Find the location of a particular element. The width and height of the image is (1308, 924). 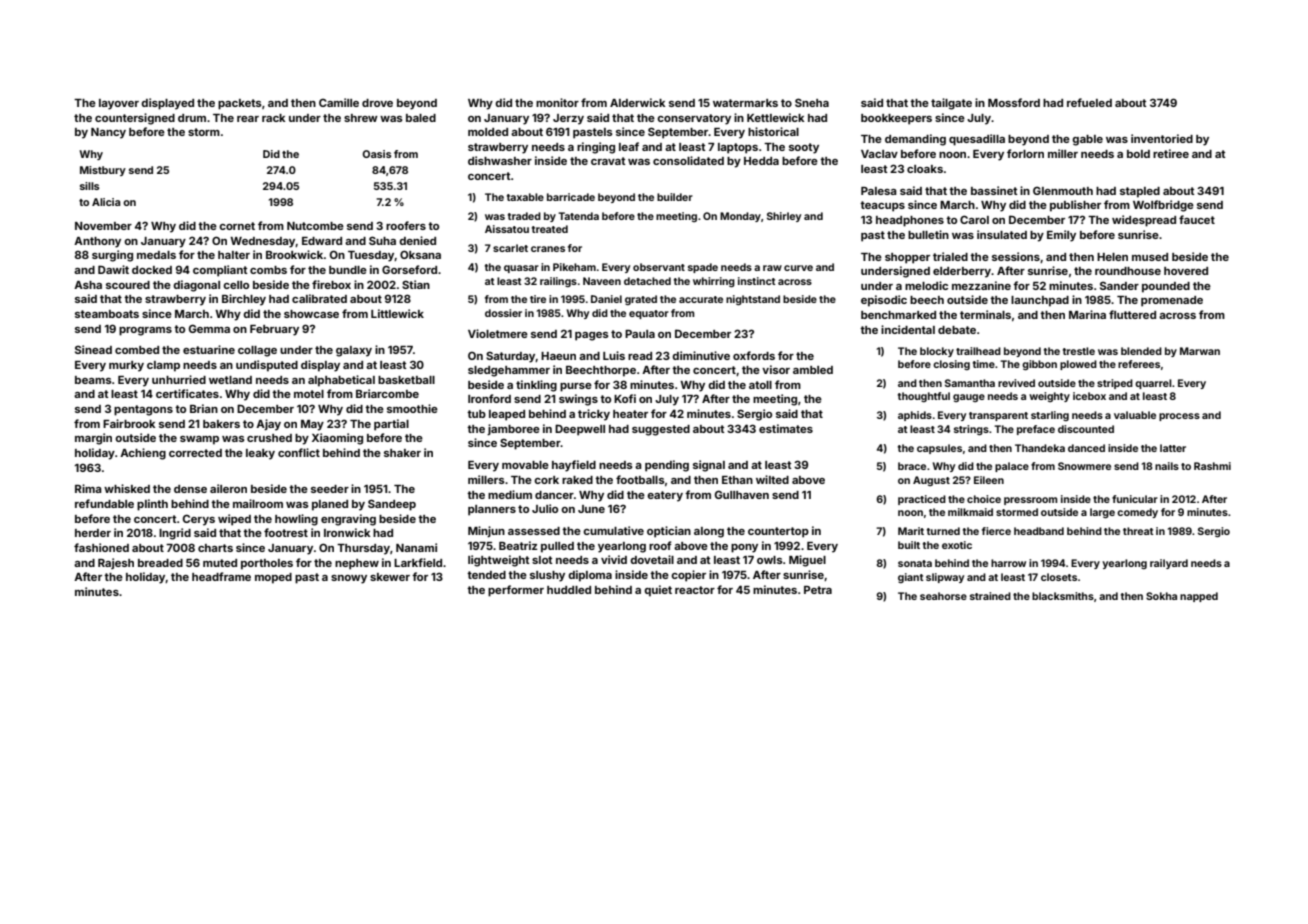

headframe is located at coordinates (221, 576).
